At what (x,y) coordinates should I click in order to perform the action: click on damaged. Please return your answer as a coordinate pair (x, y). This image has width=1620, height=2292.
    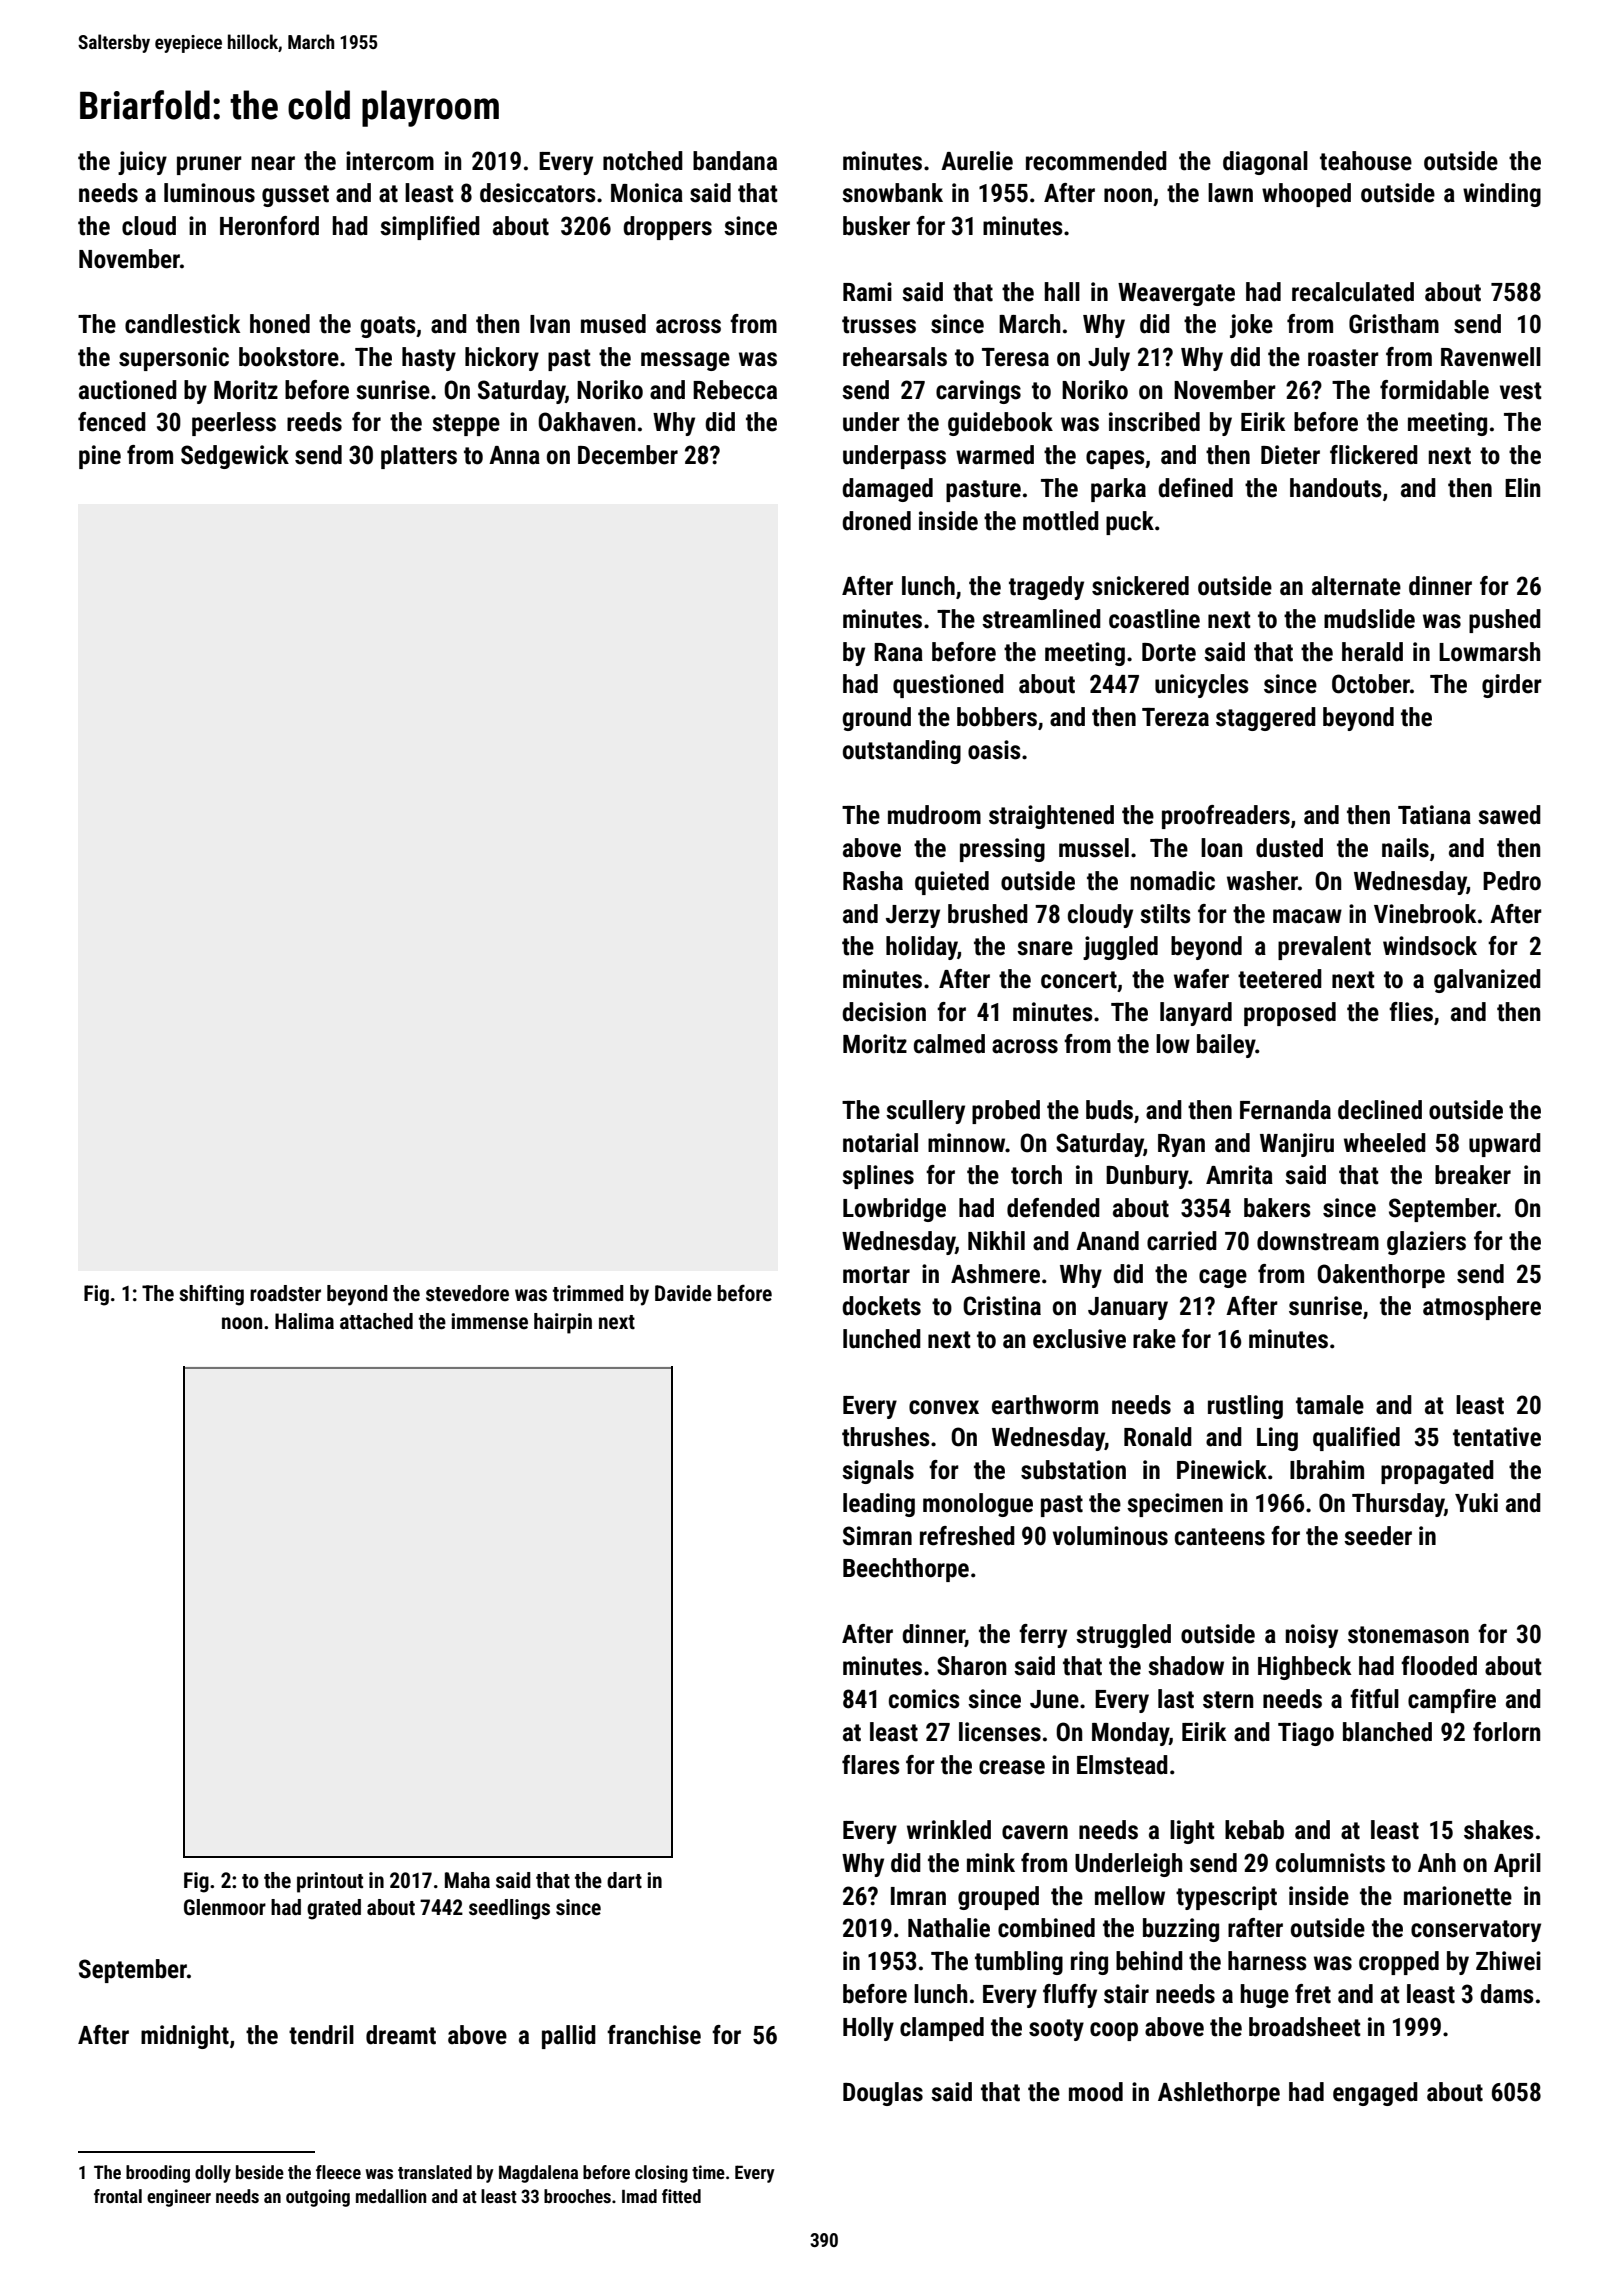
    Looking at the image, I should click on (887, 490).
